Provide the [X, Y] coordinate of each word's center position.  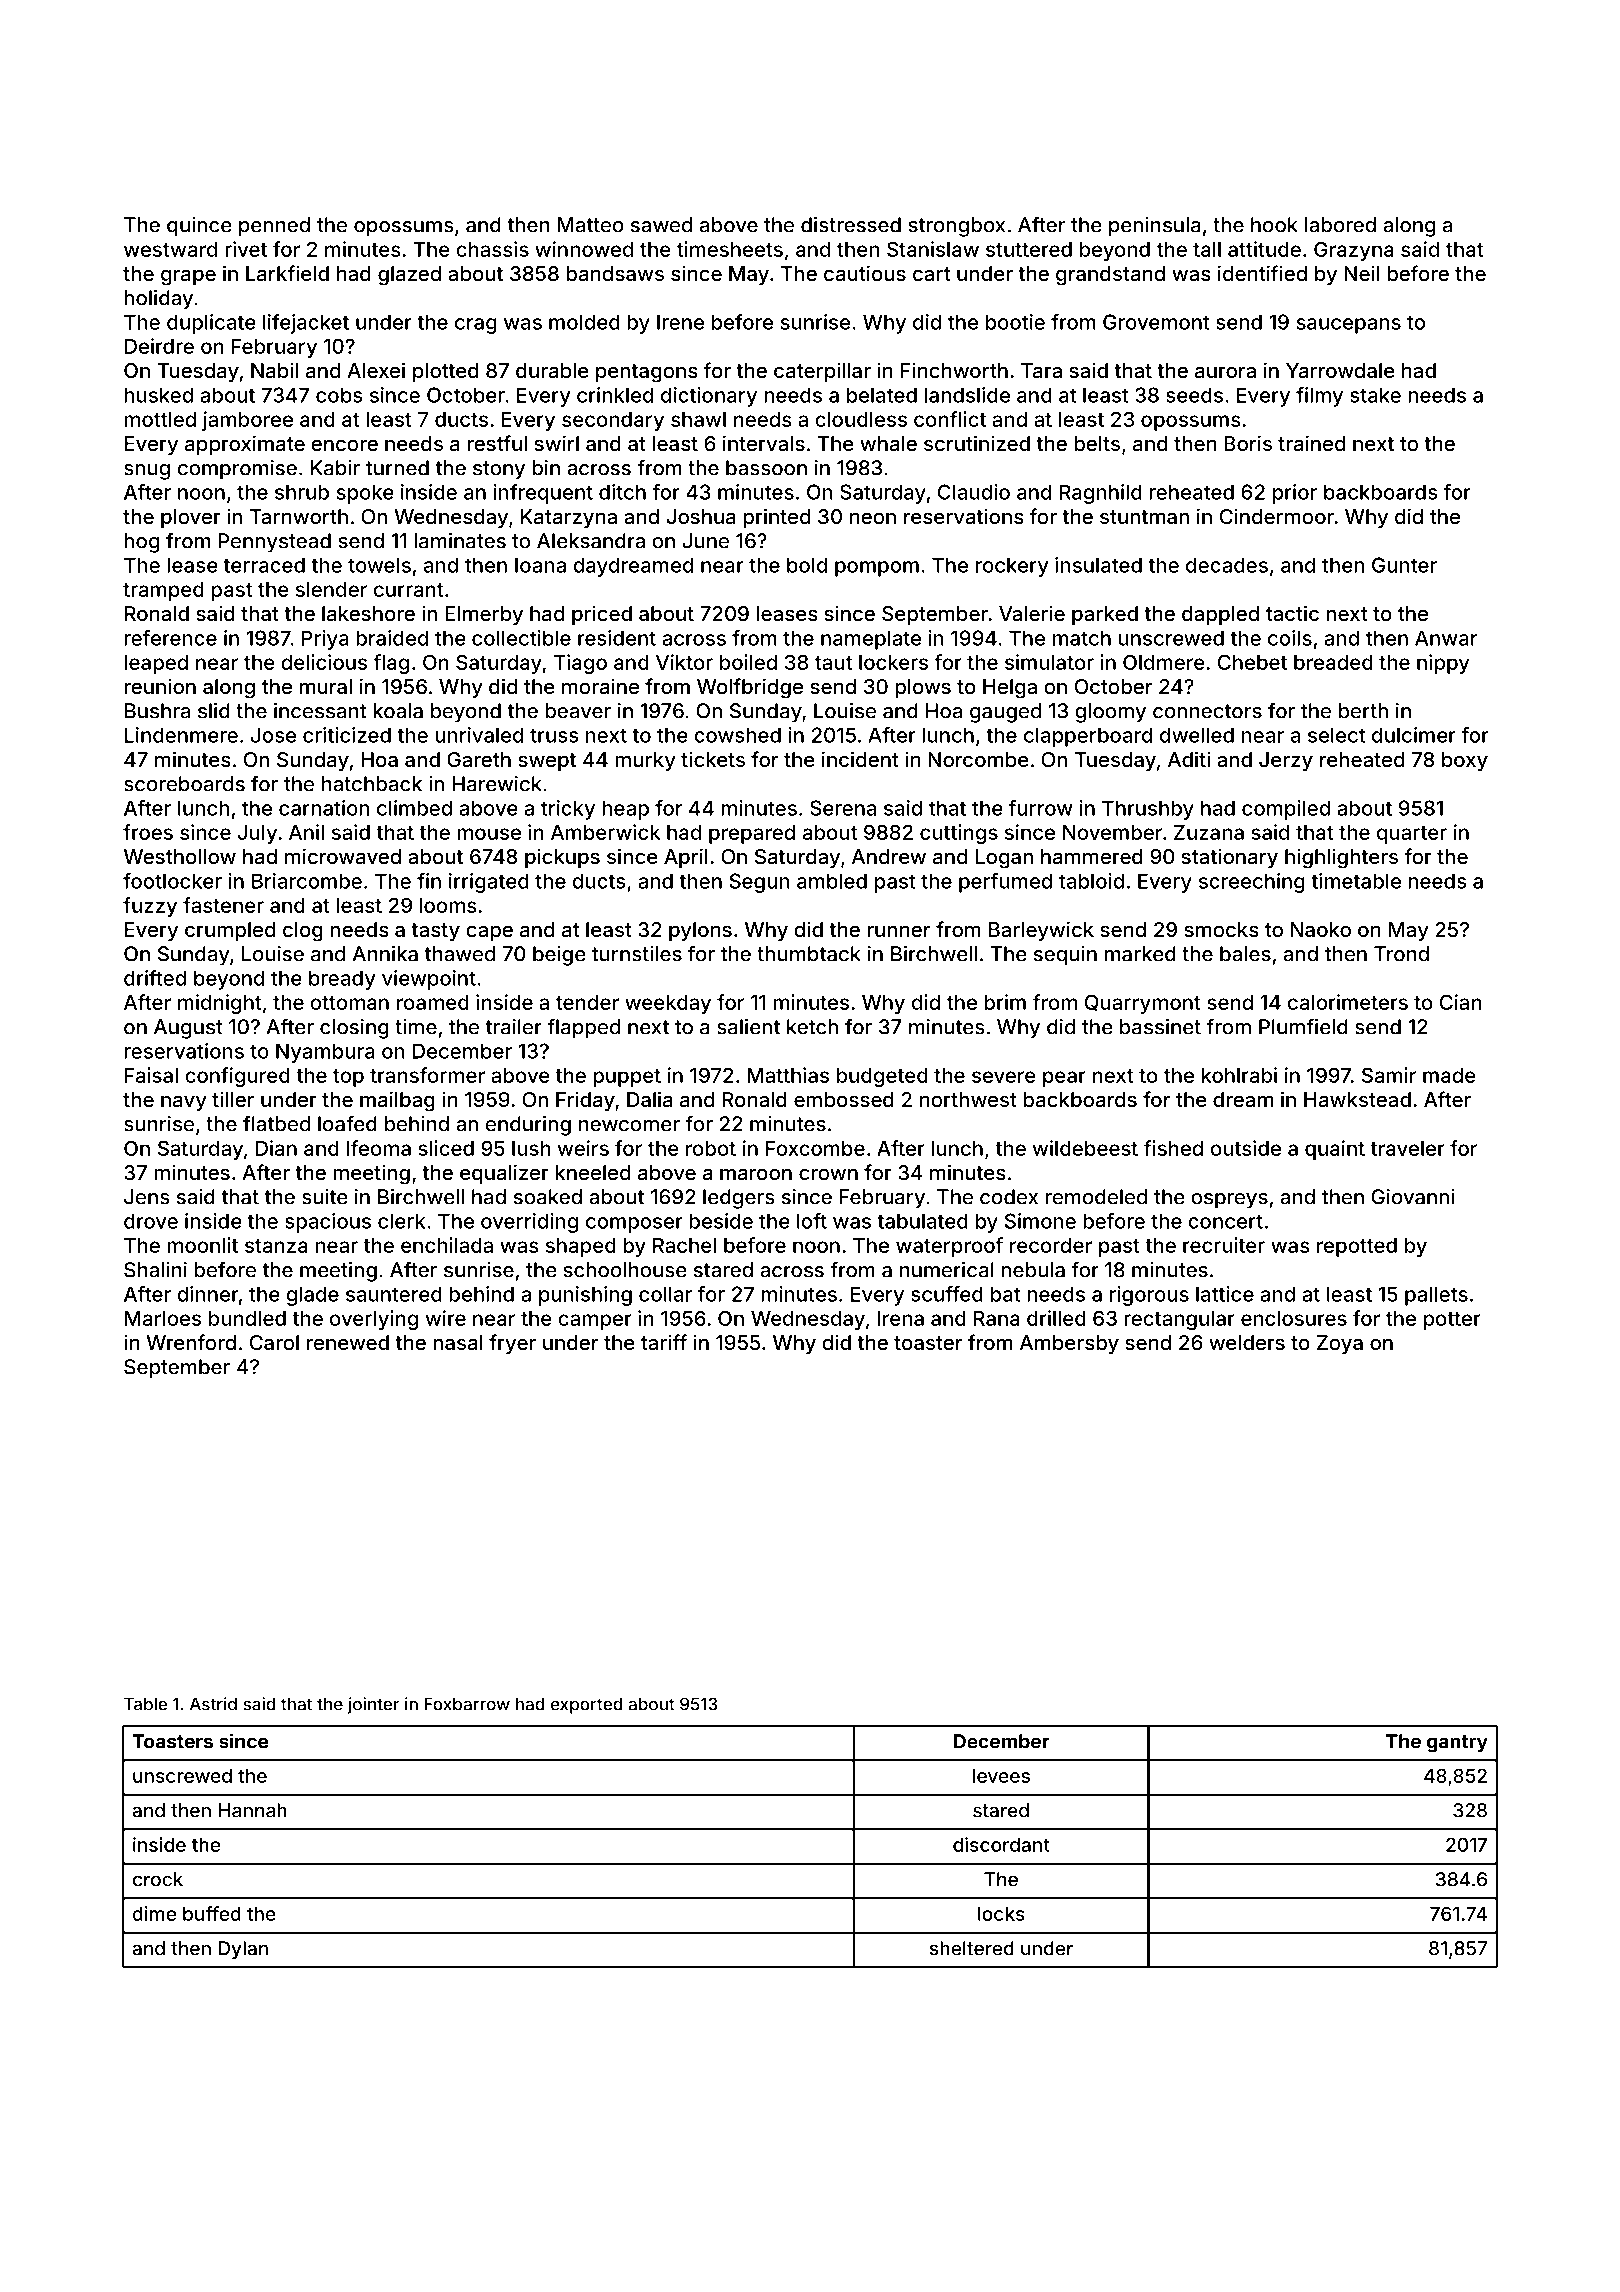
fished [1173, 1148]
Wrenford [191, 1342]
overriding [529, 1223]
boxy [1465, 761]
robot [711, 1148]
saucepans [1349, 326]
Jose [273, 735]
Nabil [274, 370]
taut [833, 663]
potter [1452, 1321]
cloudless [861, 419]
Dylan [243, 1950]
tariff [664, 1342]
